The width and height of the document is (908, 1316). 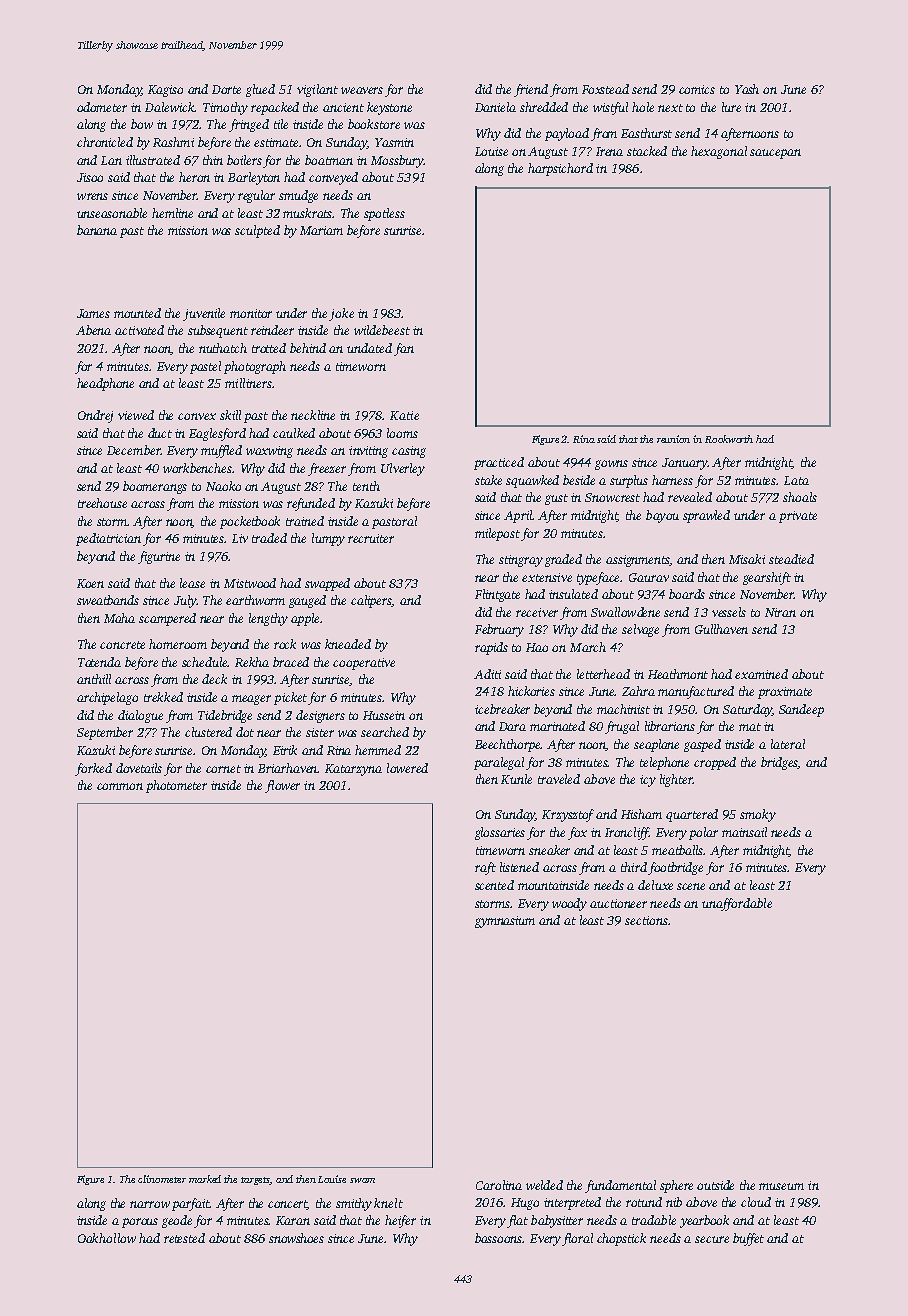 I want to click on heifer, so click(x=400, y=1221).
